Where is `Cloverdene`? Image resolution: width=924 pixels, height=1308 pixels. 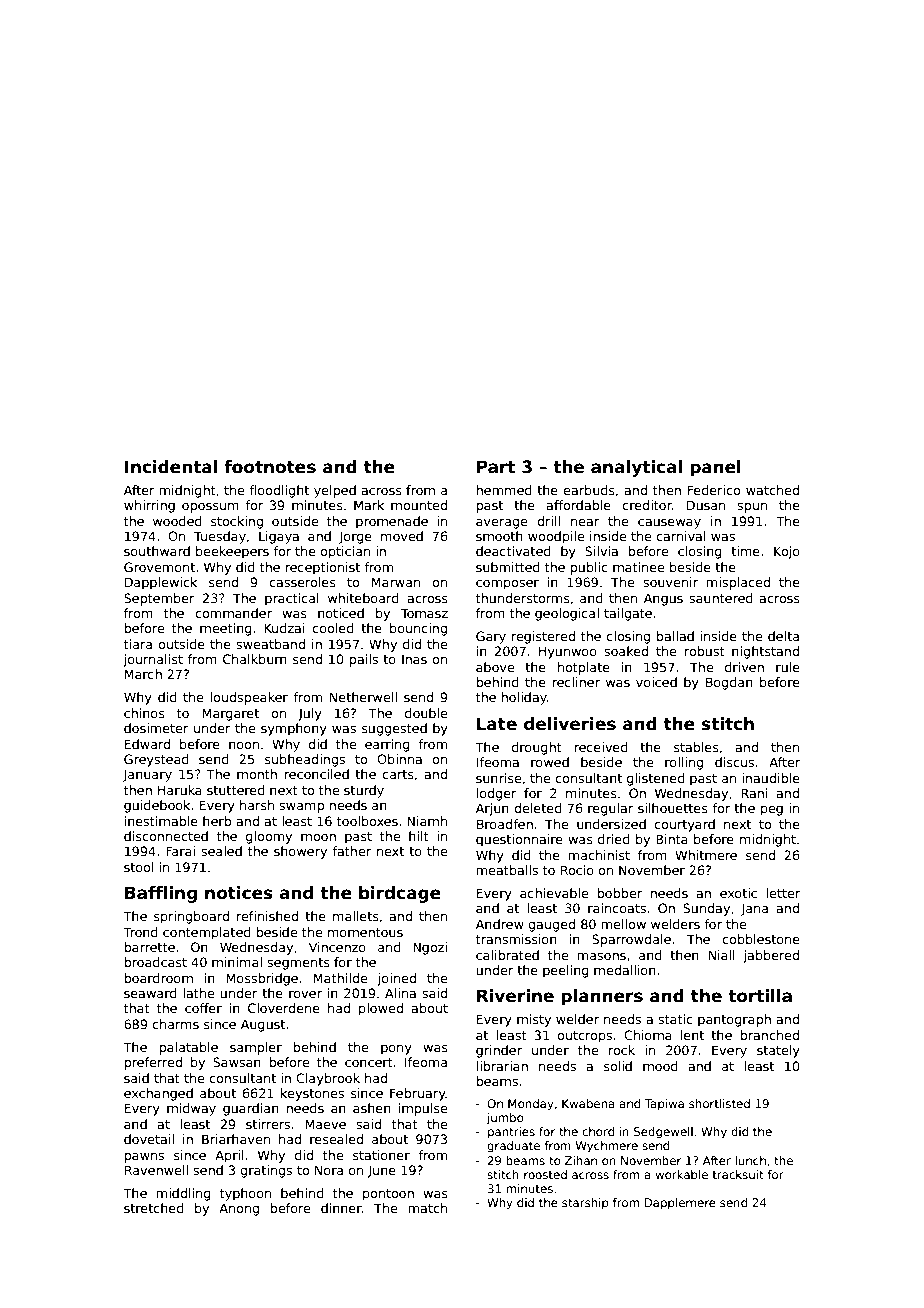
Cloverdene is located at coordinates (284, 1008).
